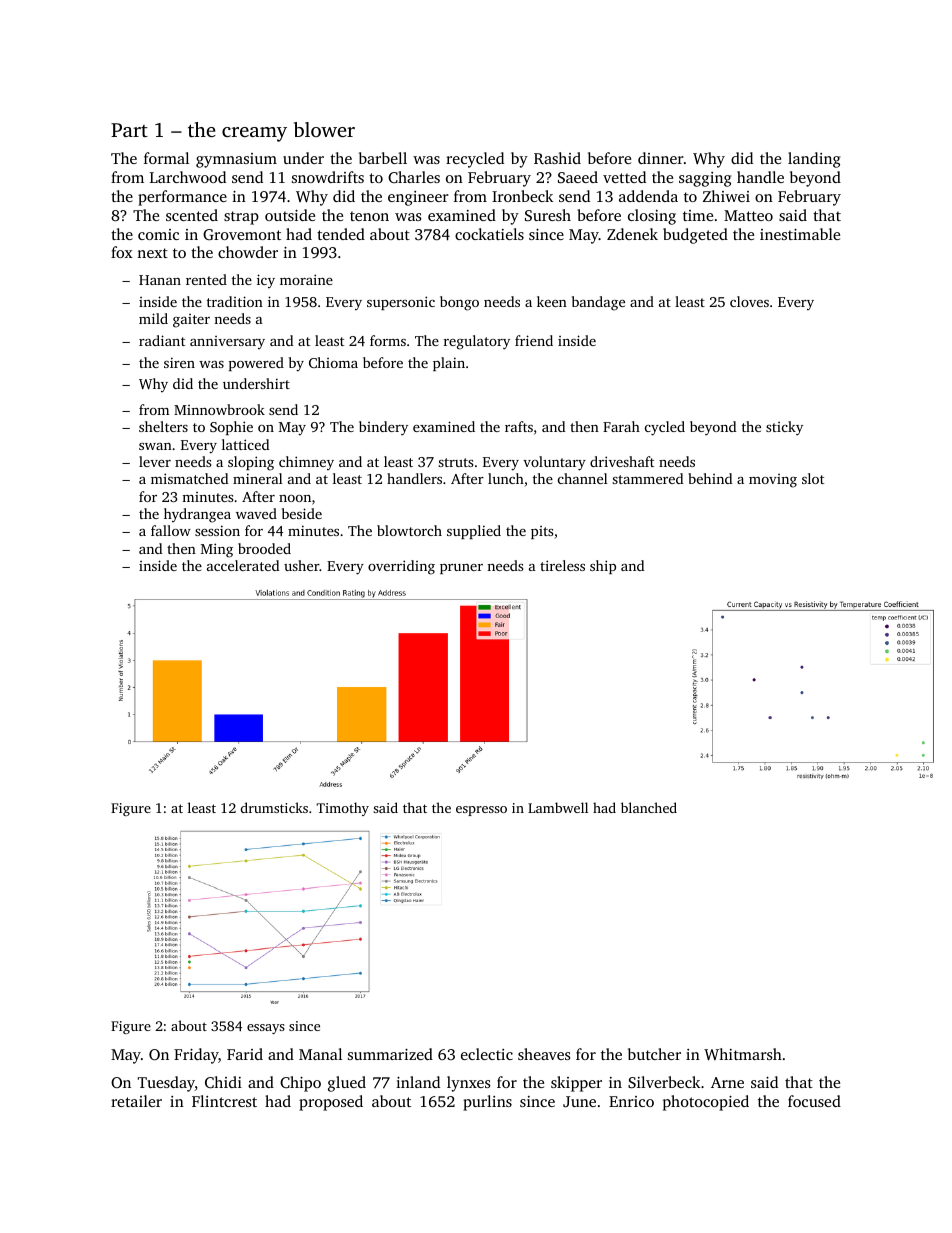  Describe the element at coordinates (324, 129) in the page. I see `blower` at that location.
